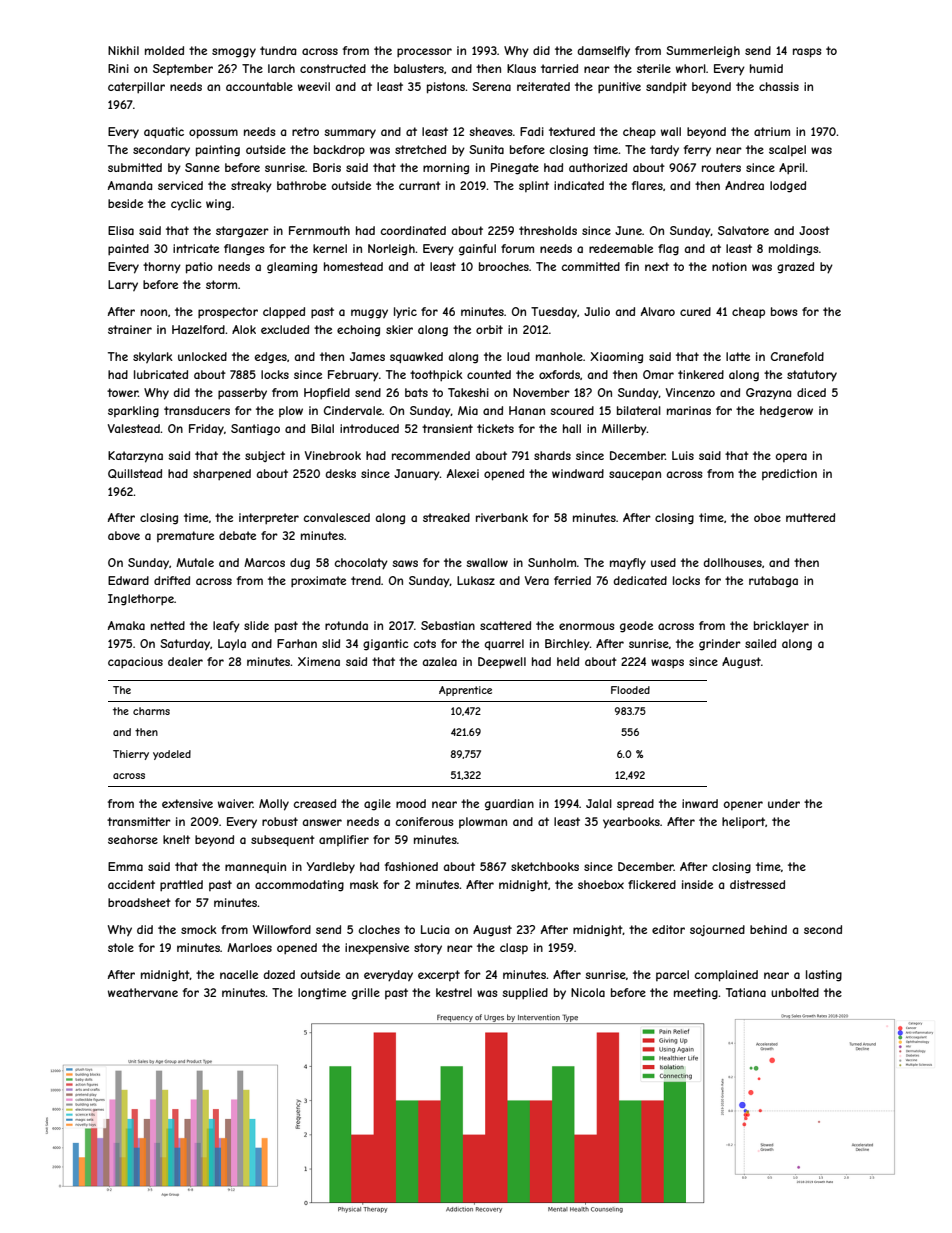 Image resolution: width=952 pixels, height=1233 pixels. Describe the element at coordinates (586, 626) in the screenshot. I see `enormous` at that location.
